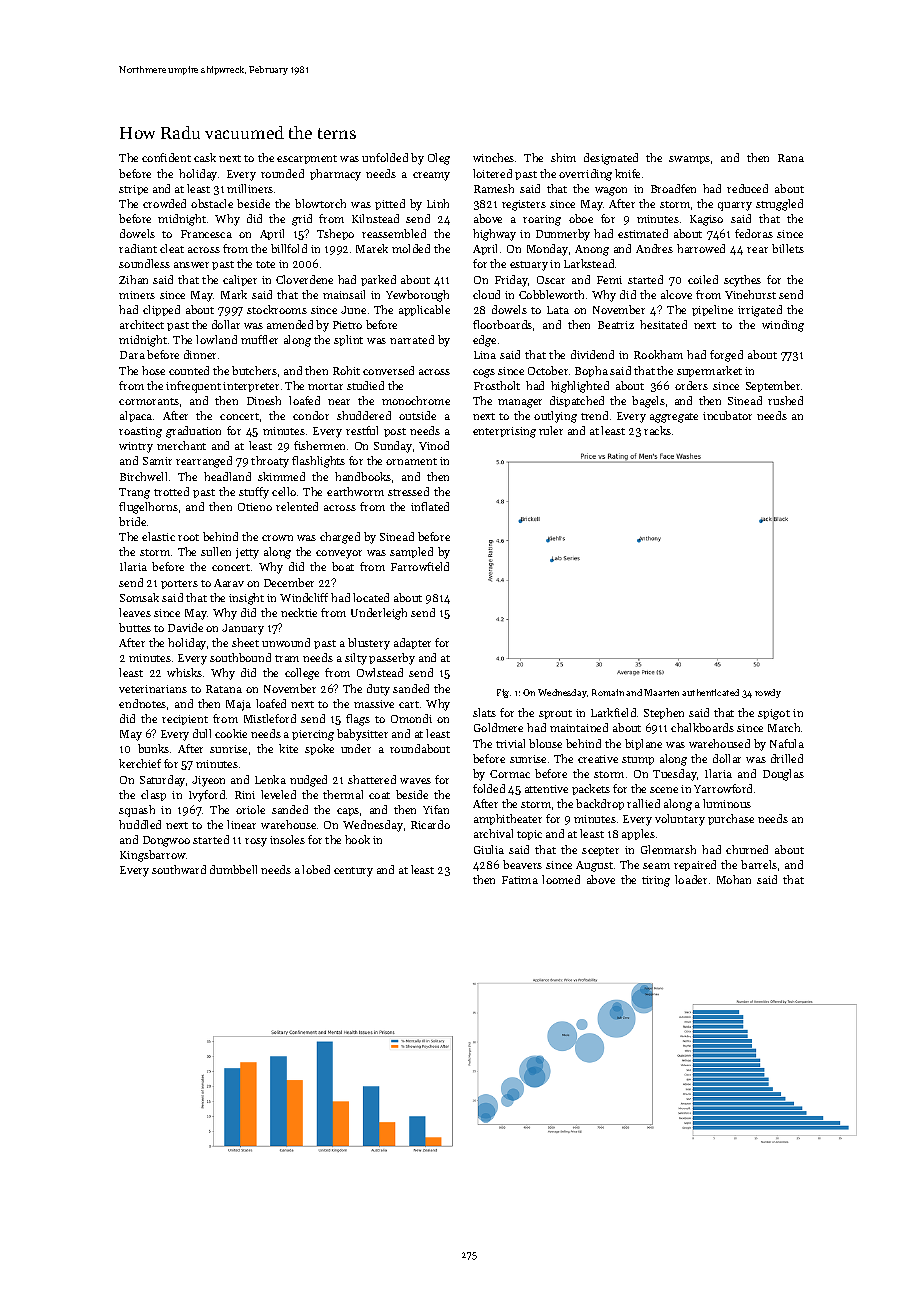  What do you see at coordinates (424, 310) in the document?
I see `applicable` at bounding box center [424, 310].
